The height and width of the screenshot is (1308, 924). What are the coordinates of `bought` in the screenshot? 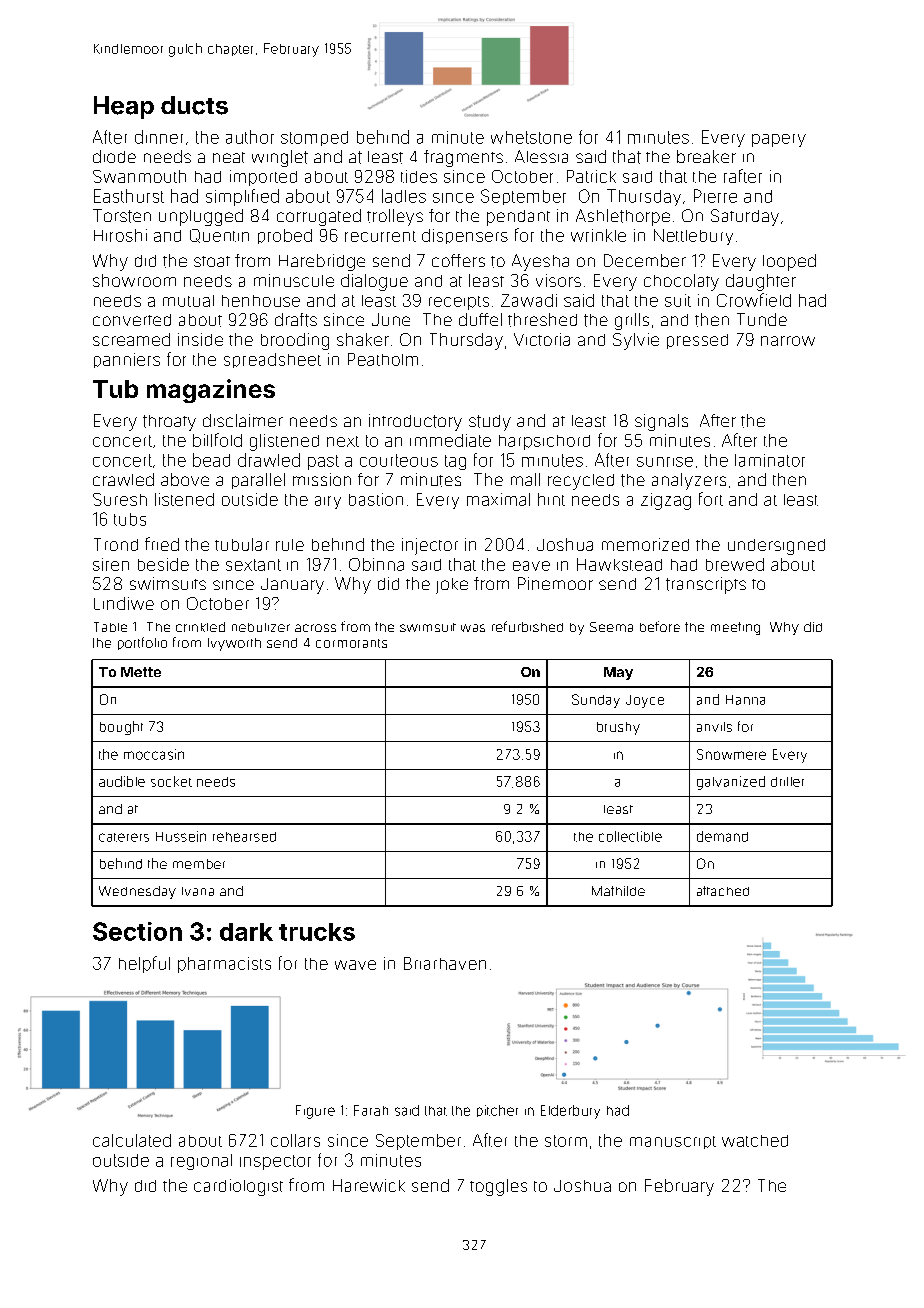 It's located at (121, 728).
